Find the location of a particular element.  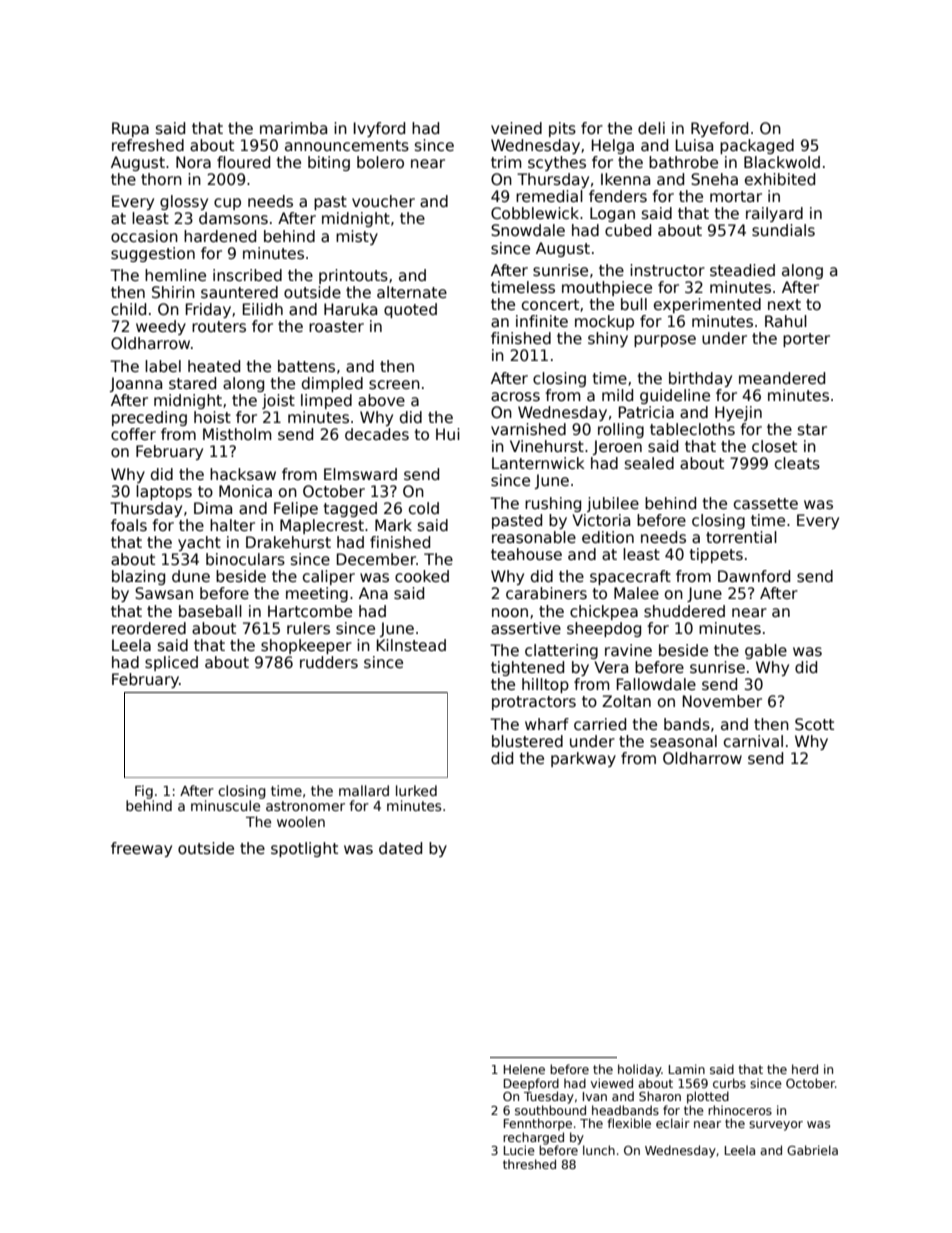

bolero is located at coordinates (380, 162).
